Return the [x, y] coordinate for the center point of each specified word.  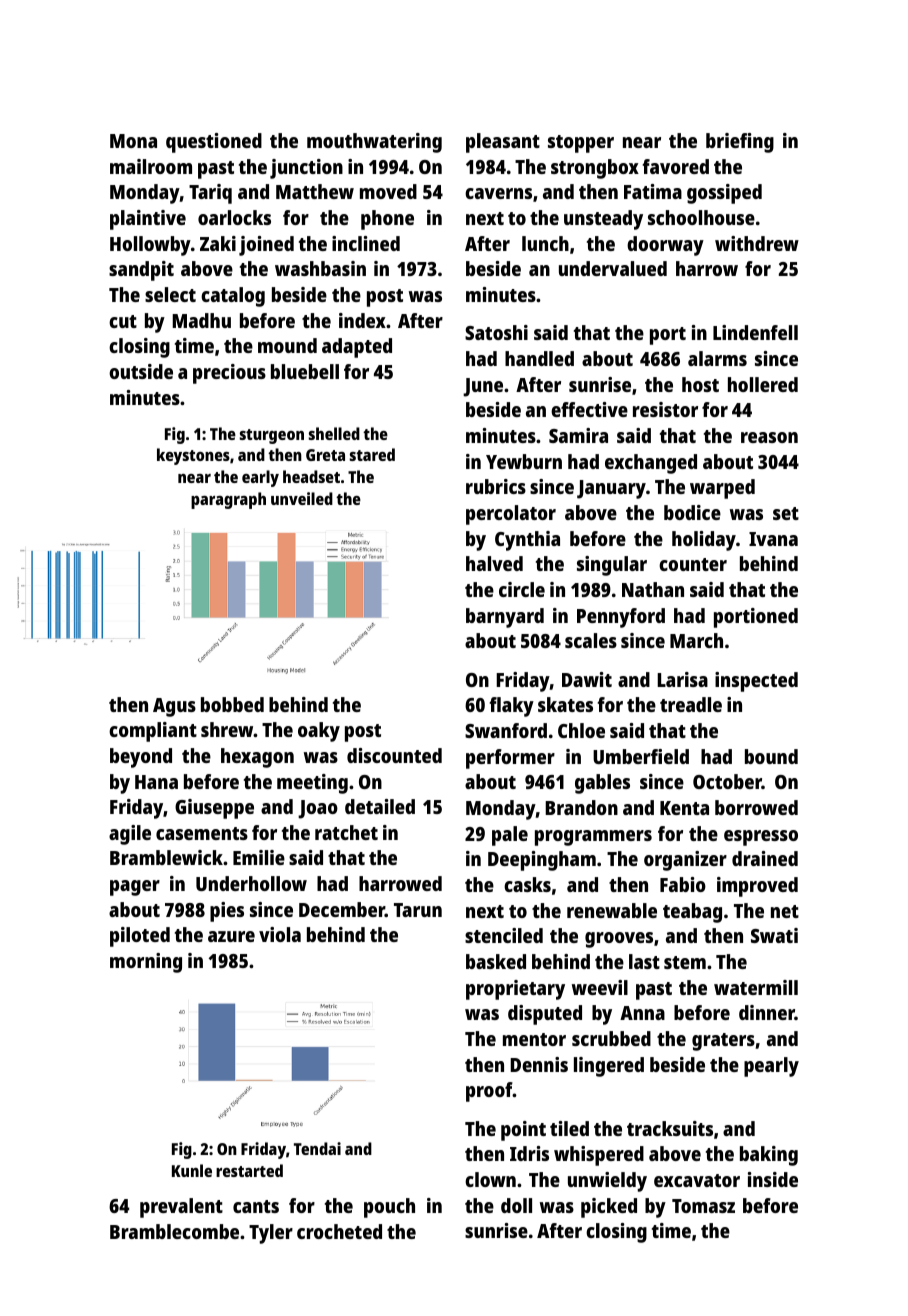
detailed [380, 806]
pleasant [503, 143]
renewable [612, 910]
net [785, 911]
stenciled [504, 935]
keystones [193, 456]
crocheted [339, 1231]
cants [256, 1206]
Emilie [259, 857]
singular [612, 566]
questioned [214, 143]
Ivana [773, 539]
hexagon [257, 758]
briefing [740, 143]
